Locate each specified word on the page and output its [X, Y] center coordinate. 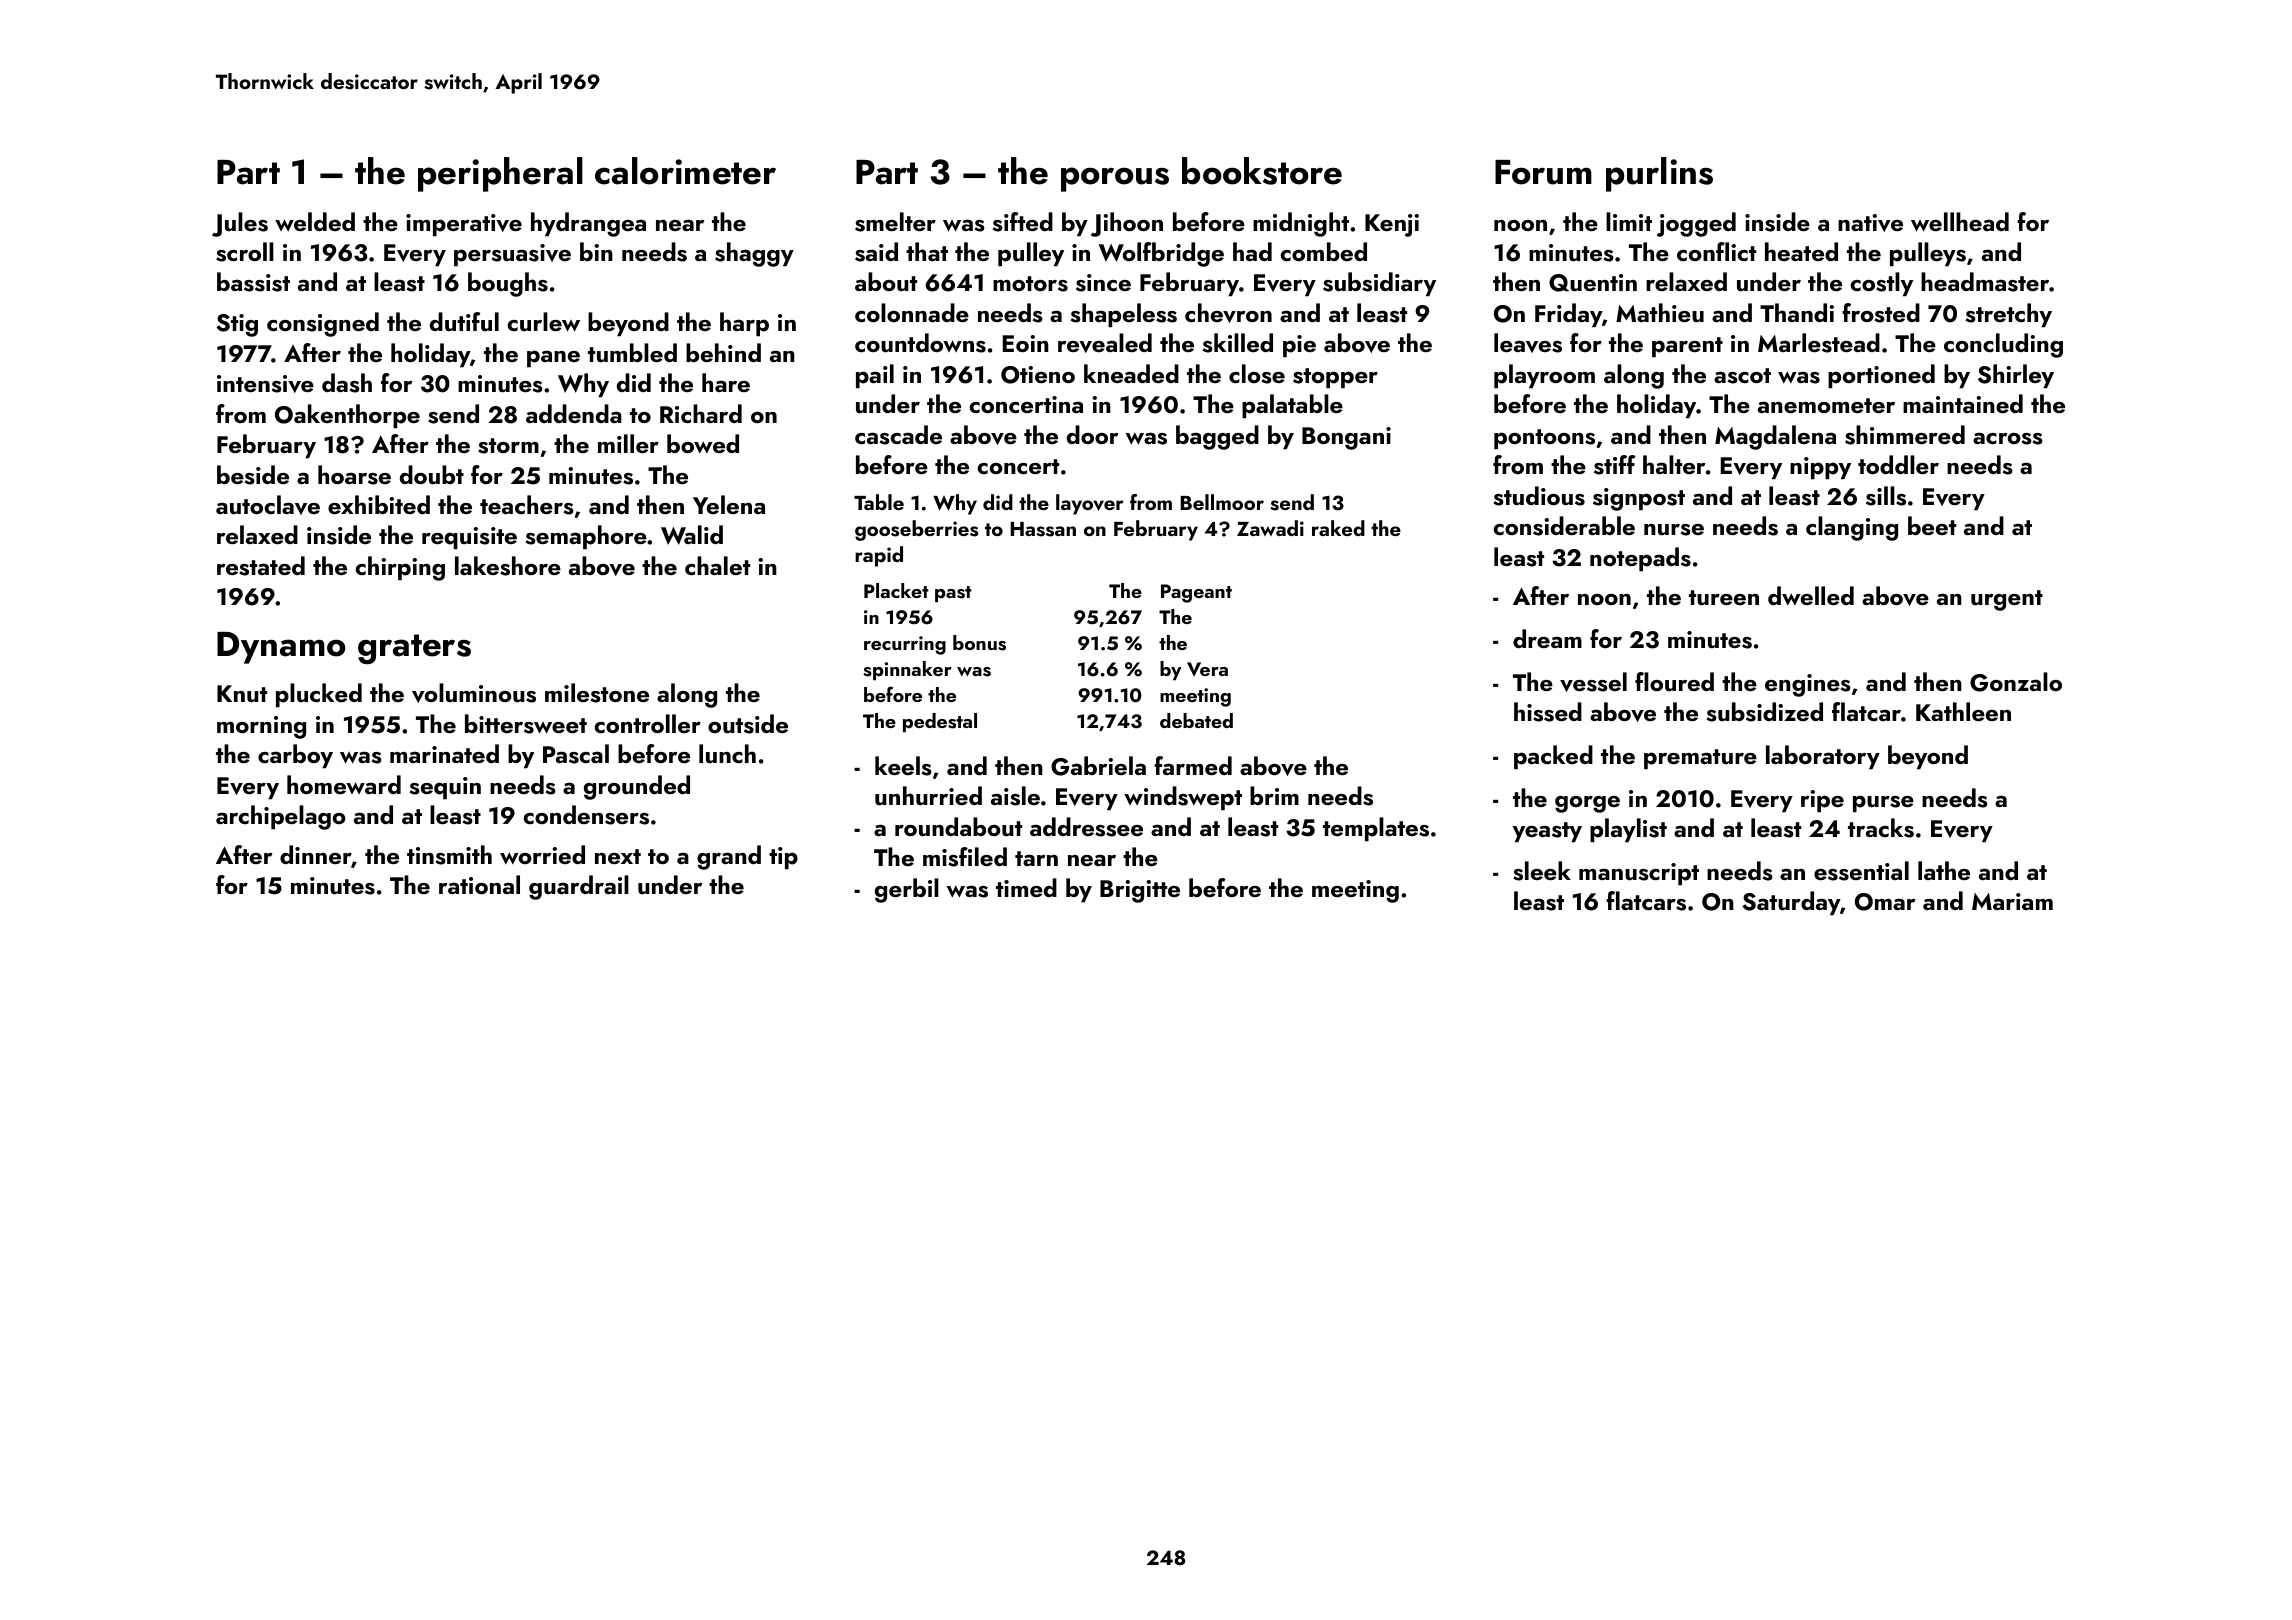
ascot [1742, 376]
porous [1115, 179]
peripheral [500, 174]
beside [253, 475]
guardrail [579, 887]
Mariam [2012, 901]
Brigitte [1140, 891]
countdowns [920, 343]
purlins [1659, 174]
